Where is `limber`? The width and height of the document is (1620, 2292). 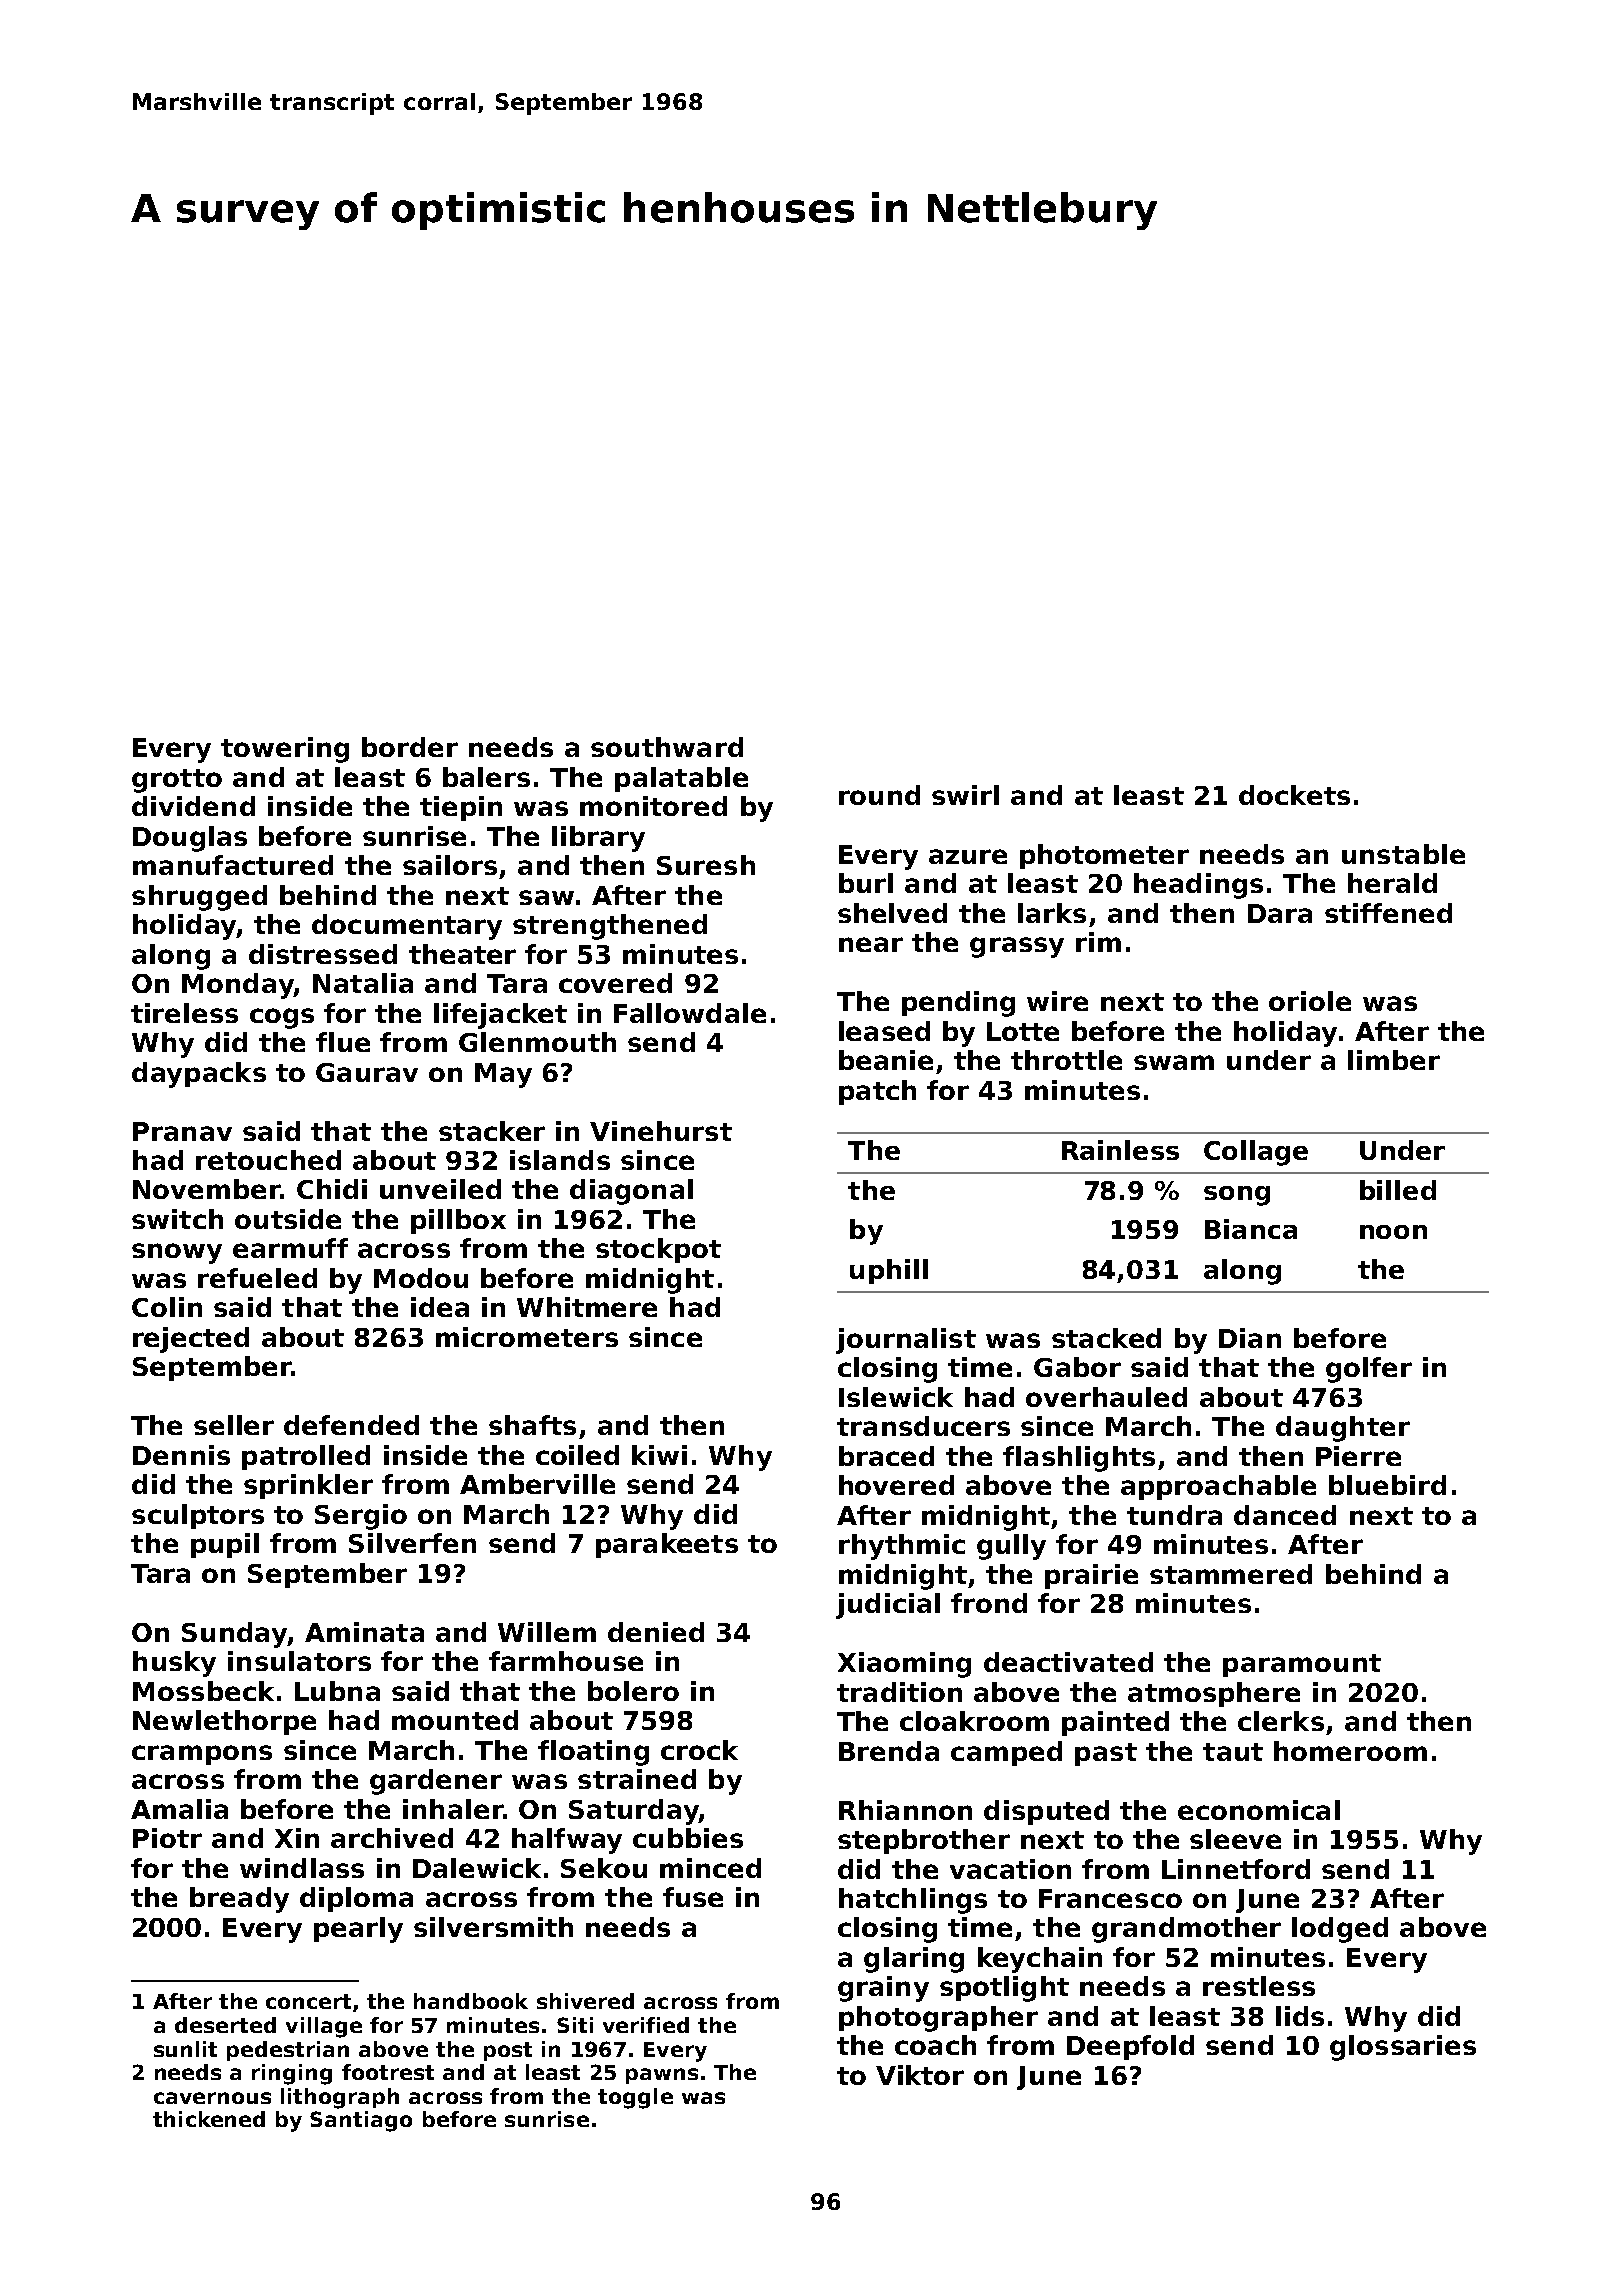
limber is located at coordinates (1394, 1060).
